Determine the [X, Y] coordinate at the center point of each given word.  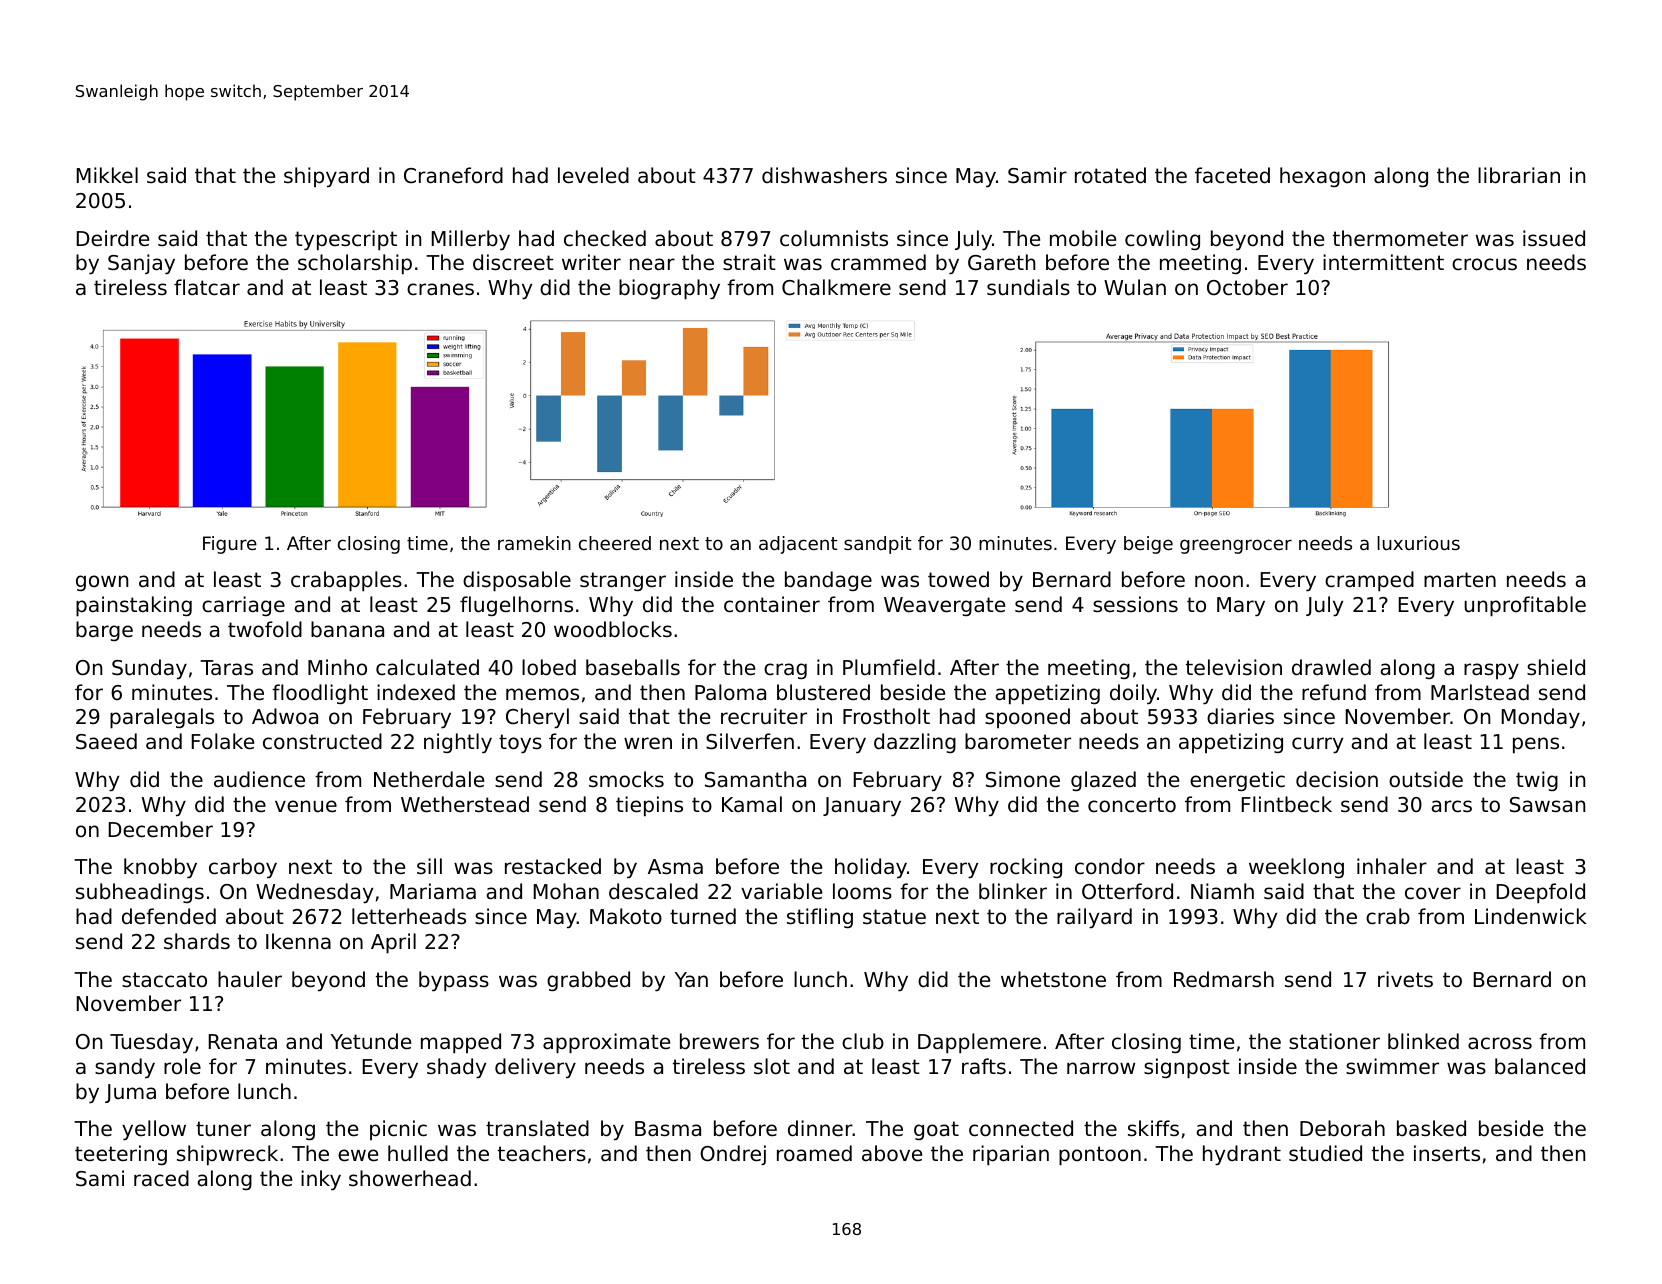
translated [537, 1128]
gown [102, 583]
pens [1536, 745]
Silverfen [750, 741]
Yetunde [371, 1041]
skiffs [1153, 1128]
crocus [1484, 264]
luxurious [1418, 543]
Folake [223, 741]
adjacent [798, 545]
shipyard [326, 177]
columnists [834, 238]
